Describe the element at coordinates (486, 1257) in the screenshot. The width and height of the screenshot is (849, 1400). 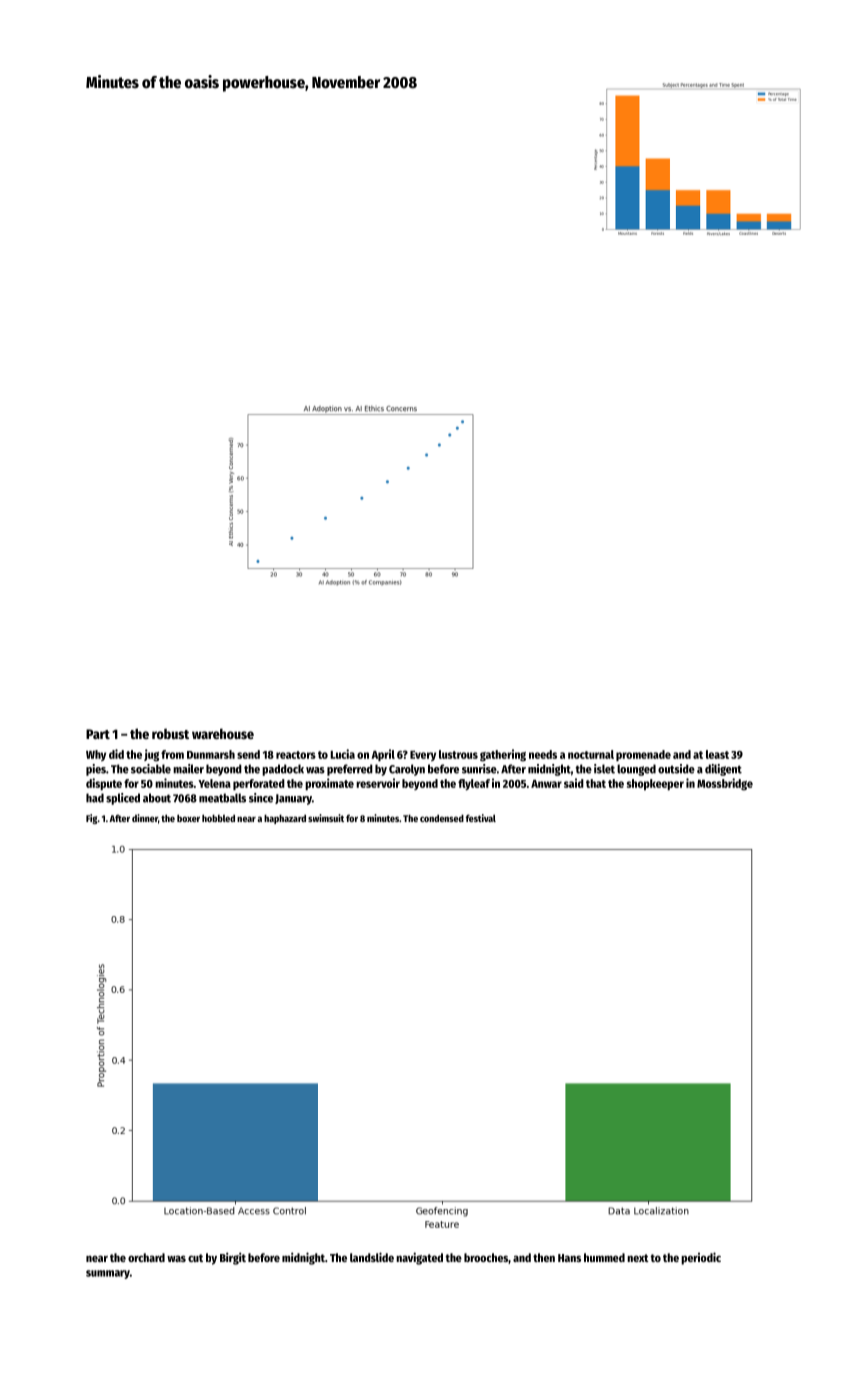
I see `brooches` at that location.
